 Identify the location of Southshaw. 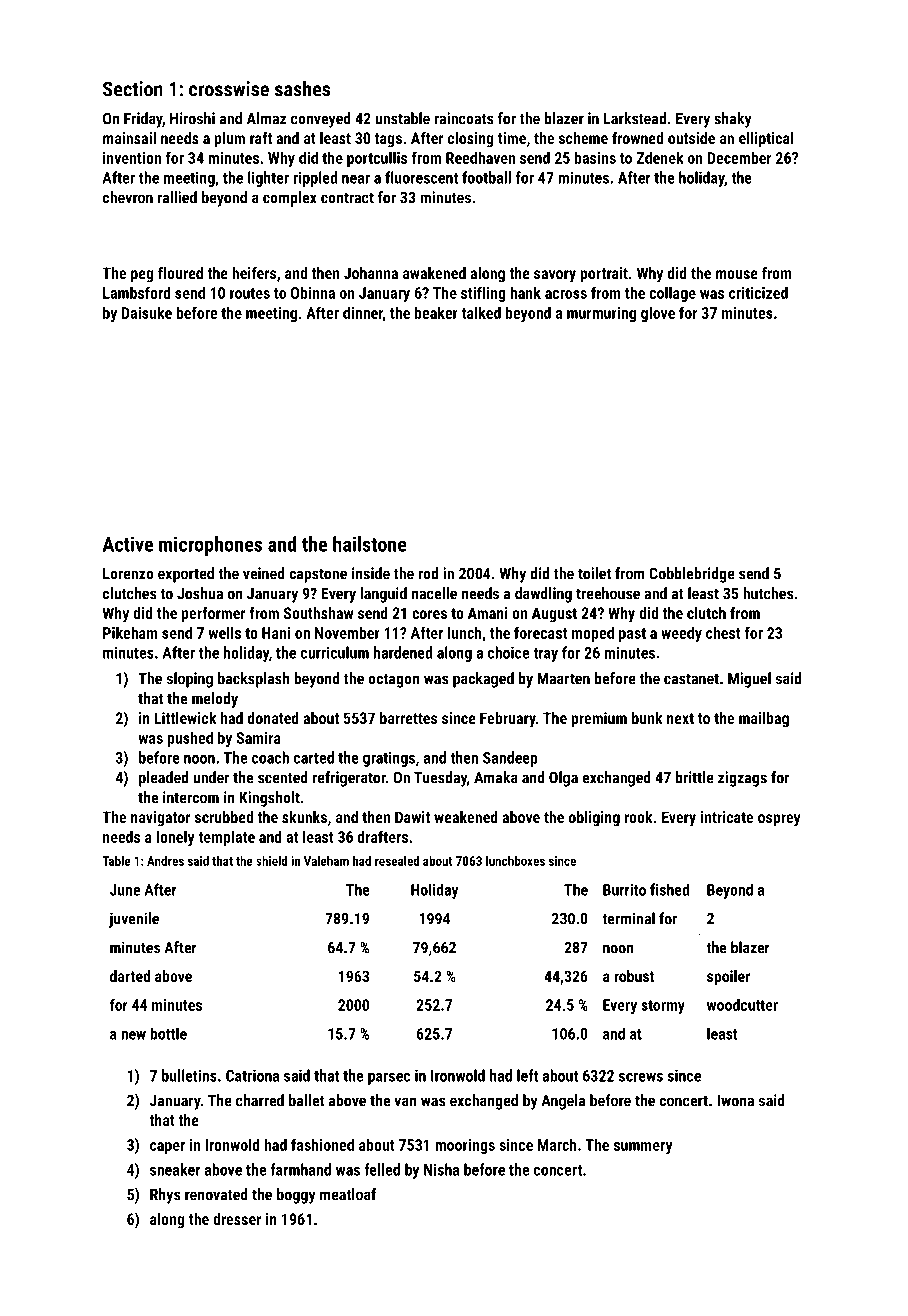
(318, 613).
